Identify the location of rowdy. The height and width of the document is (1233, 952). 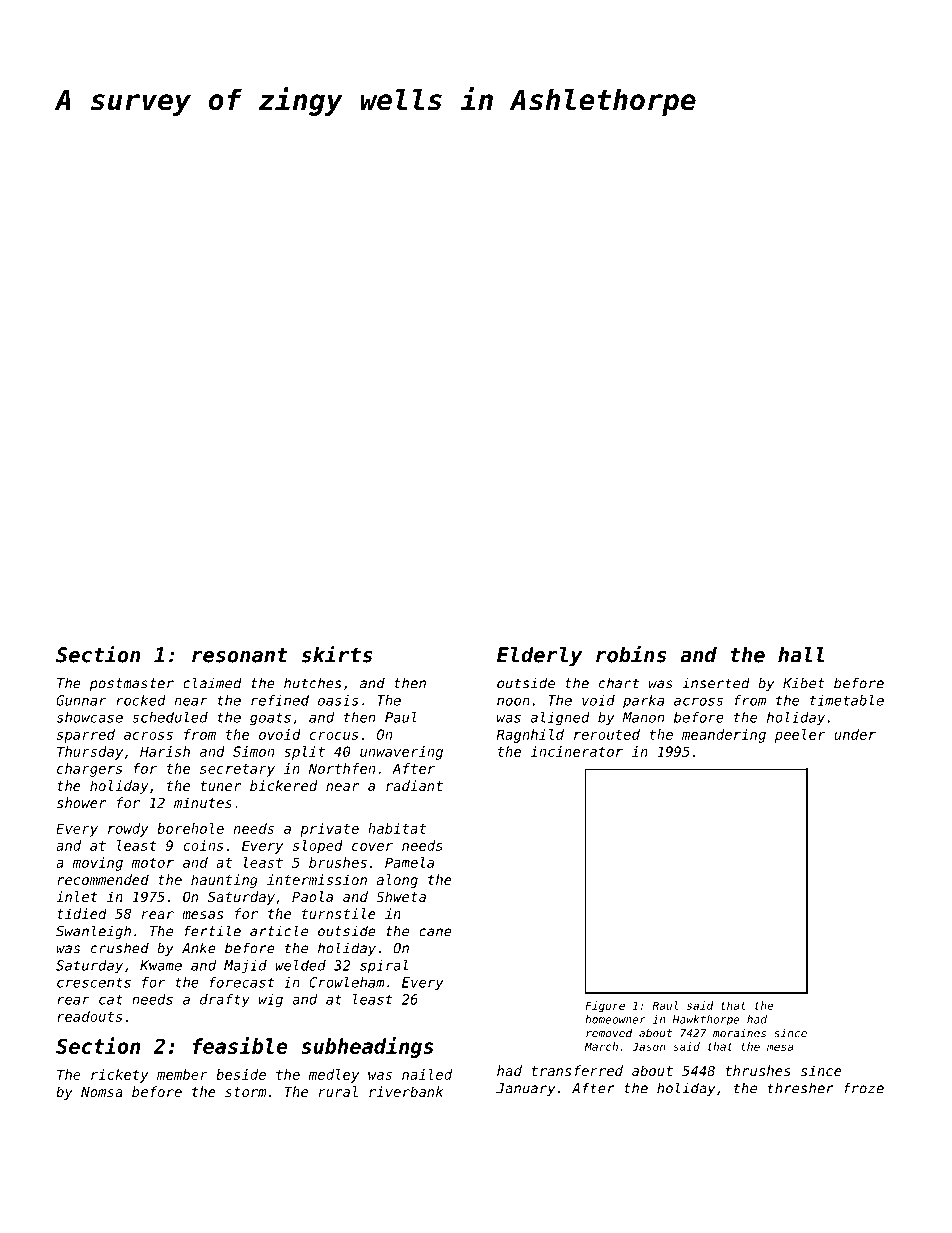
(128, 830).
